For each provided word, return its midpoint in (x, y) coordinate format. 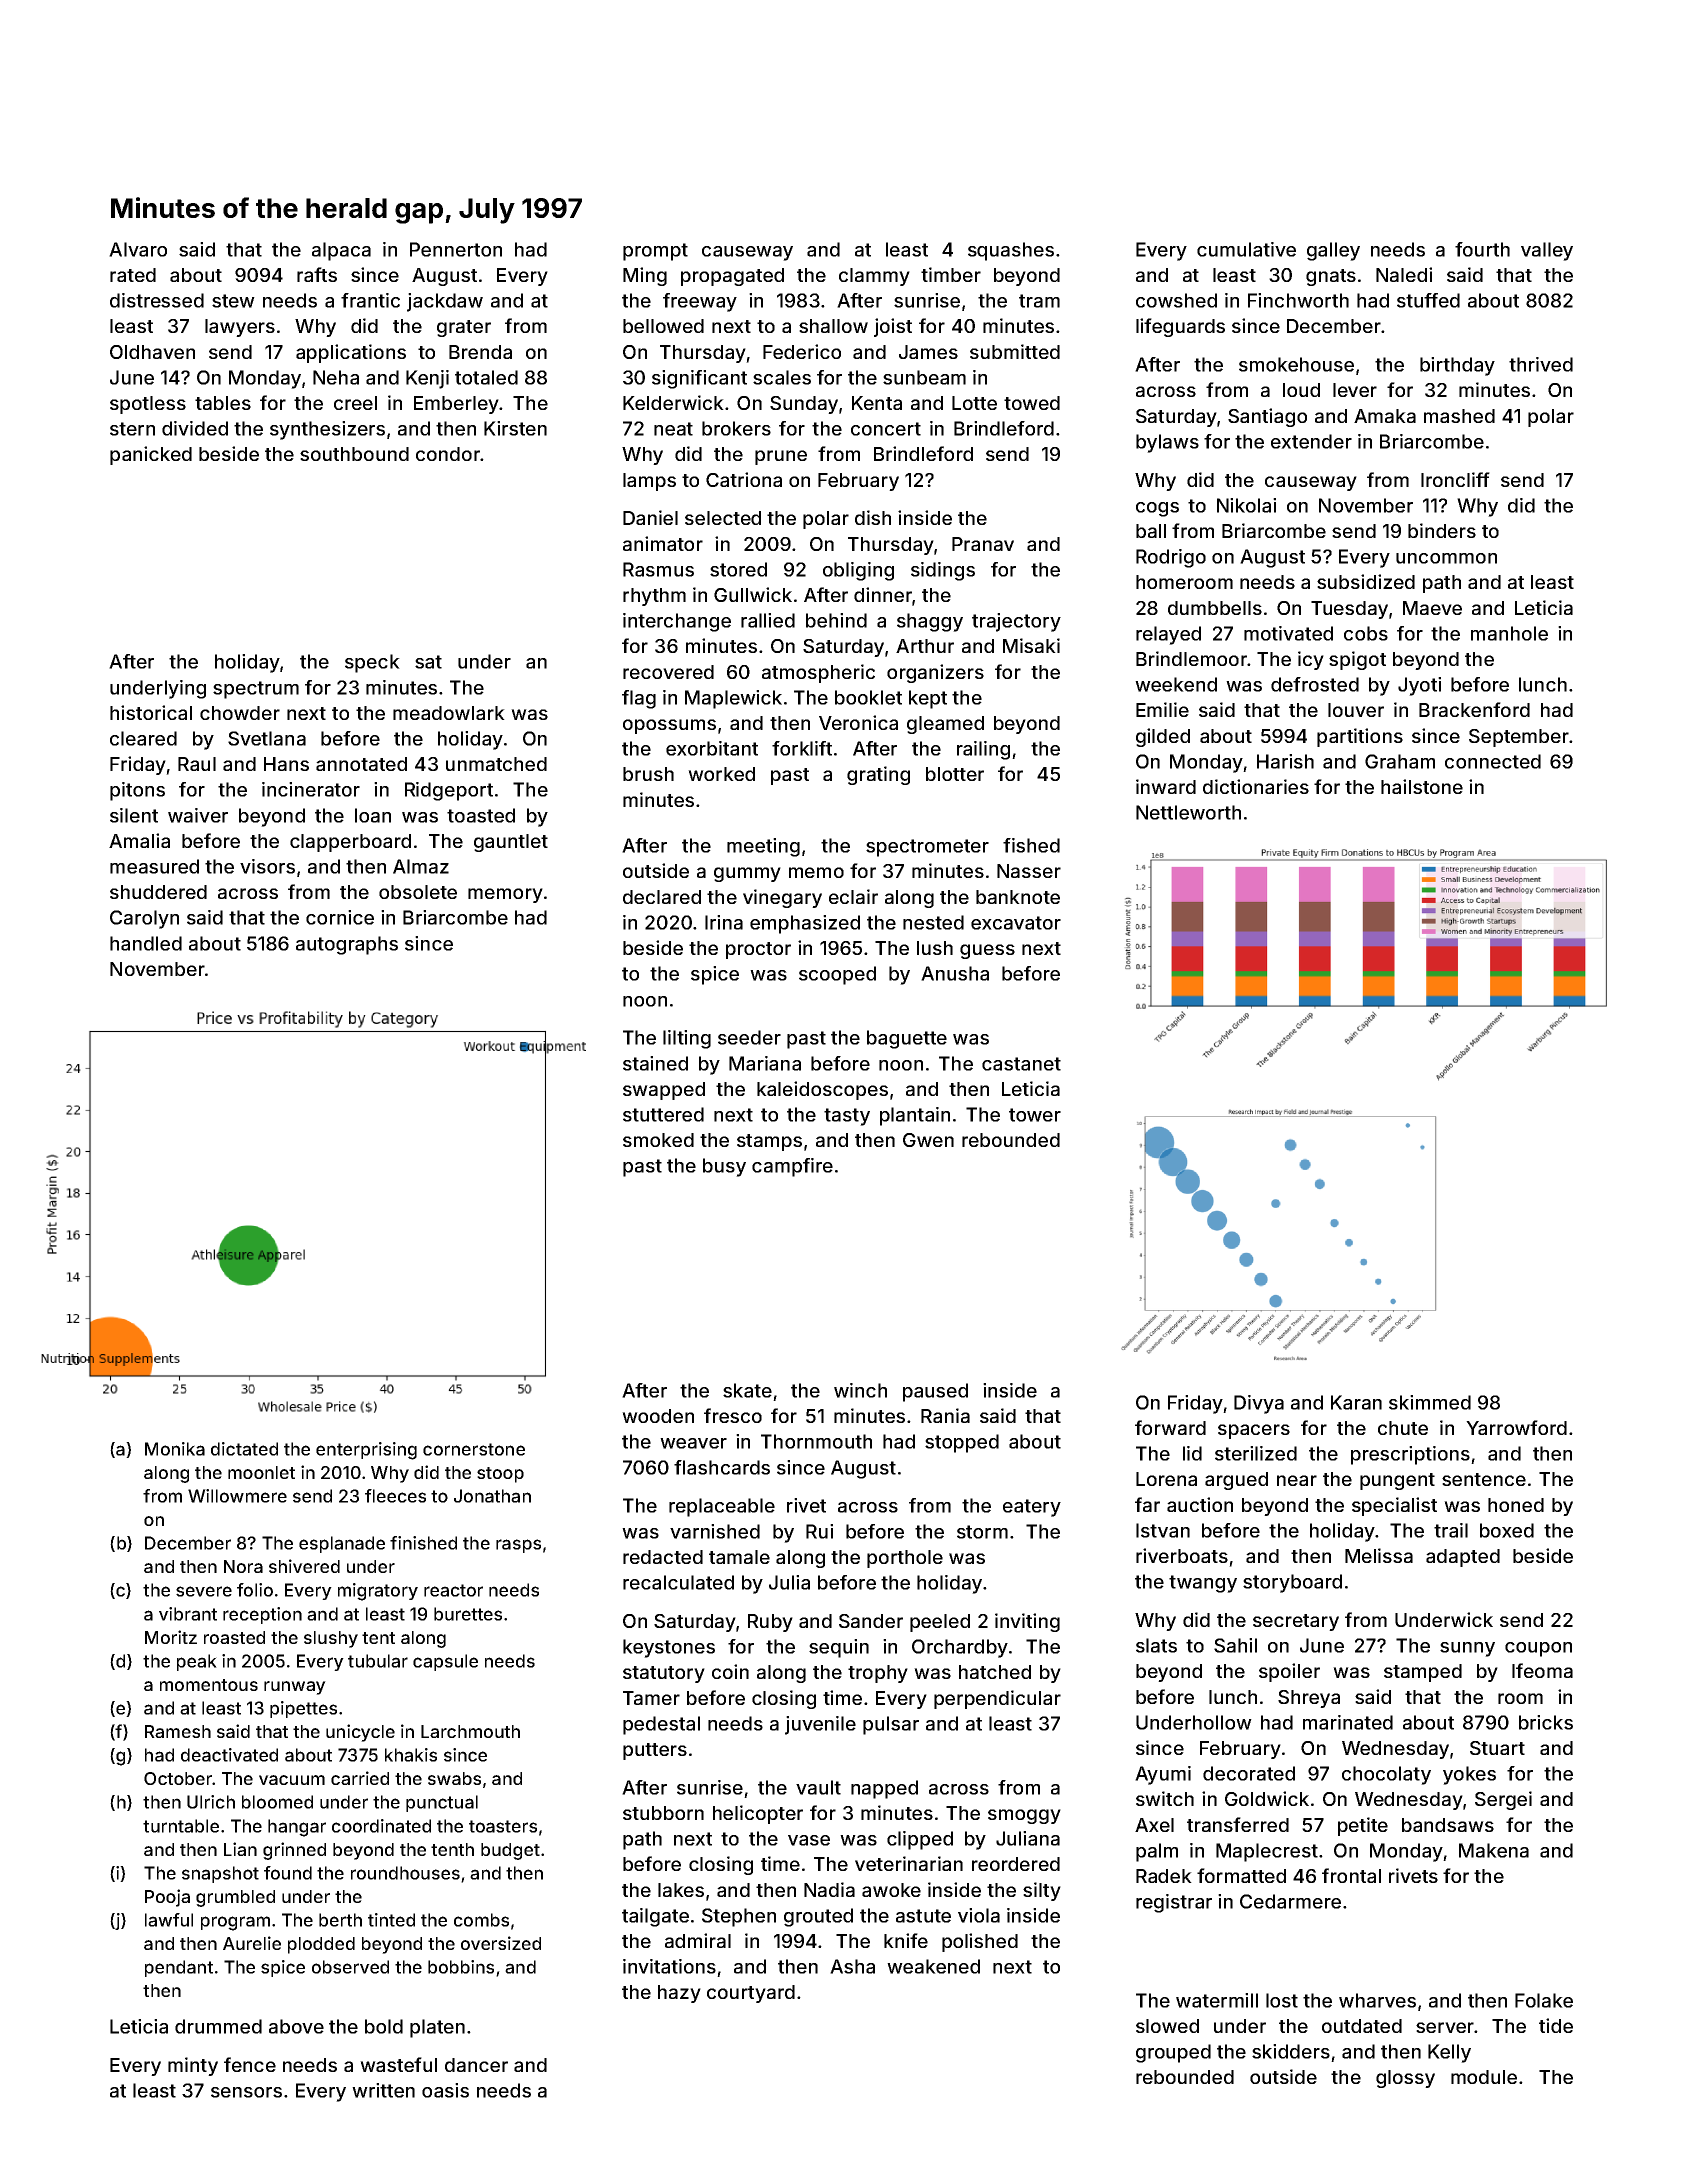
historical (151, 712)
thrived (1541, 364)
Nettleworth (1188, 812)
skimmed (1430, 1402)
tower (1035, 1115)
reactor (453, 1590)
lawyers (240, 328)
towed (1032, 403)
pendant (179, 1968)
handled (146, 943)
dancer (476, 2065)
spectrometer (927, 848)
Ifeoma (1542, 1670)
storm (982, 1532)
